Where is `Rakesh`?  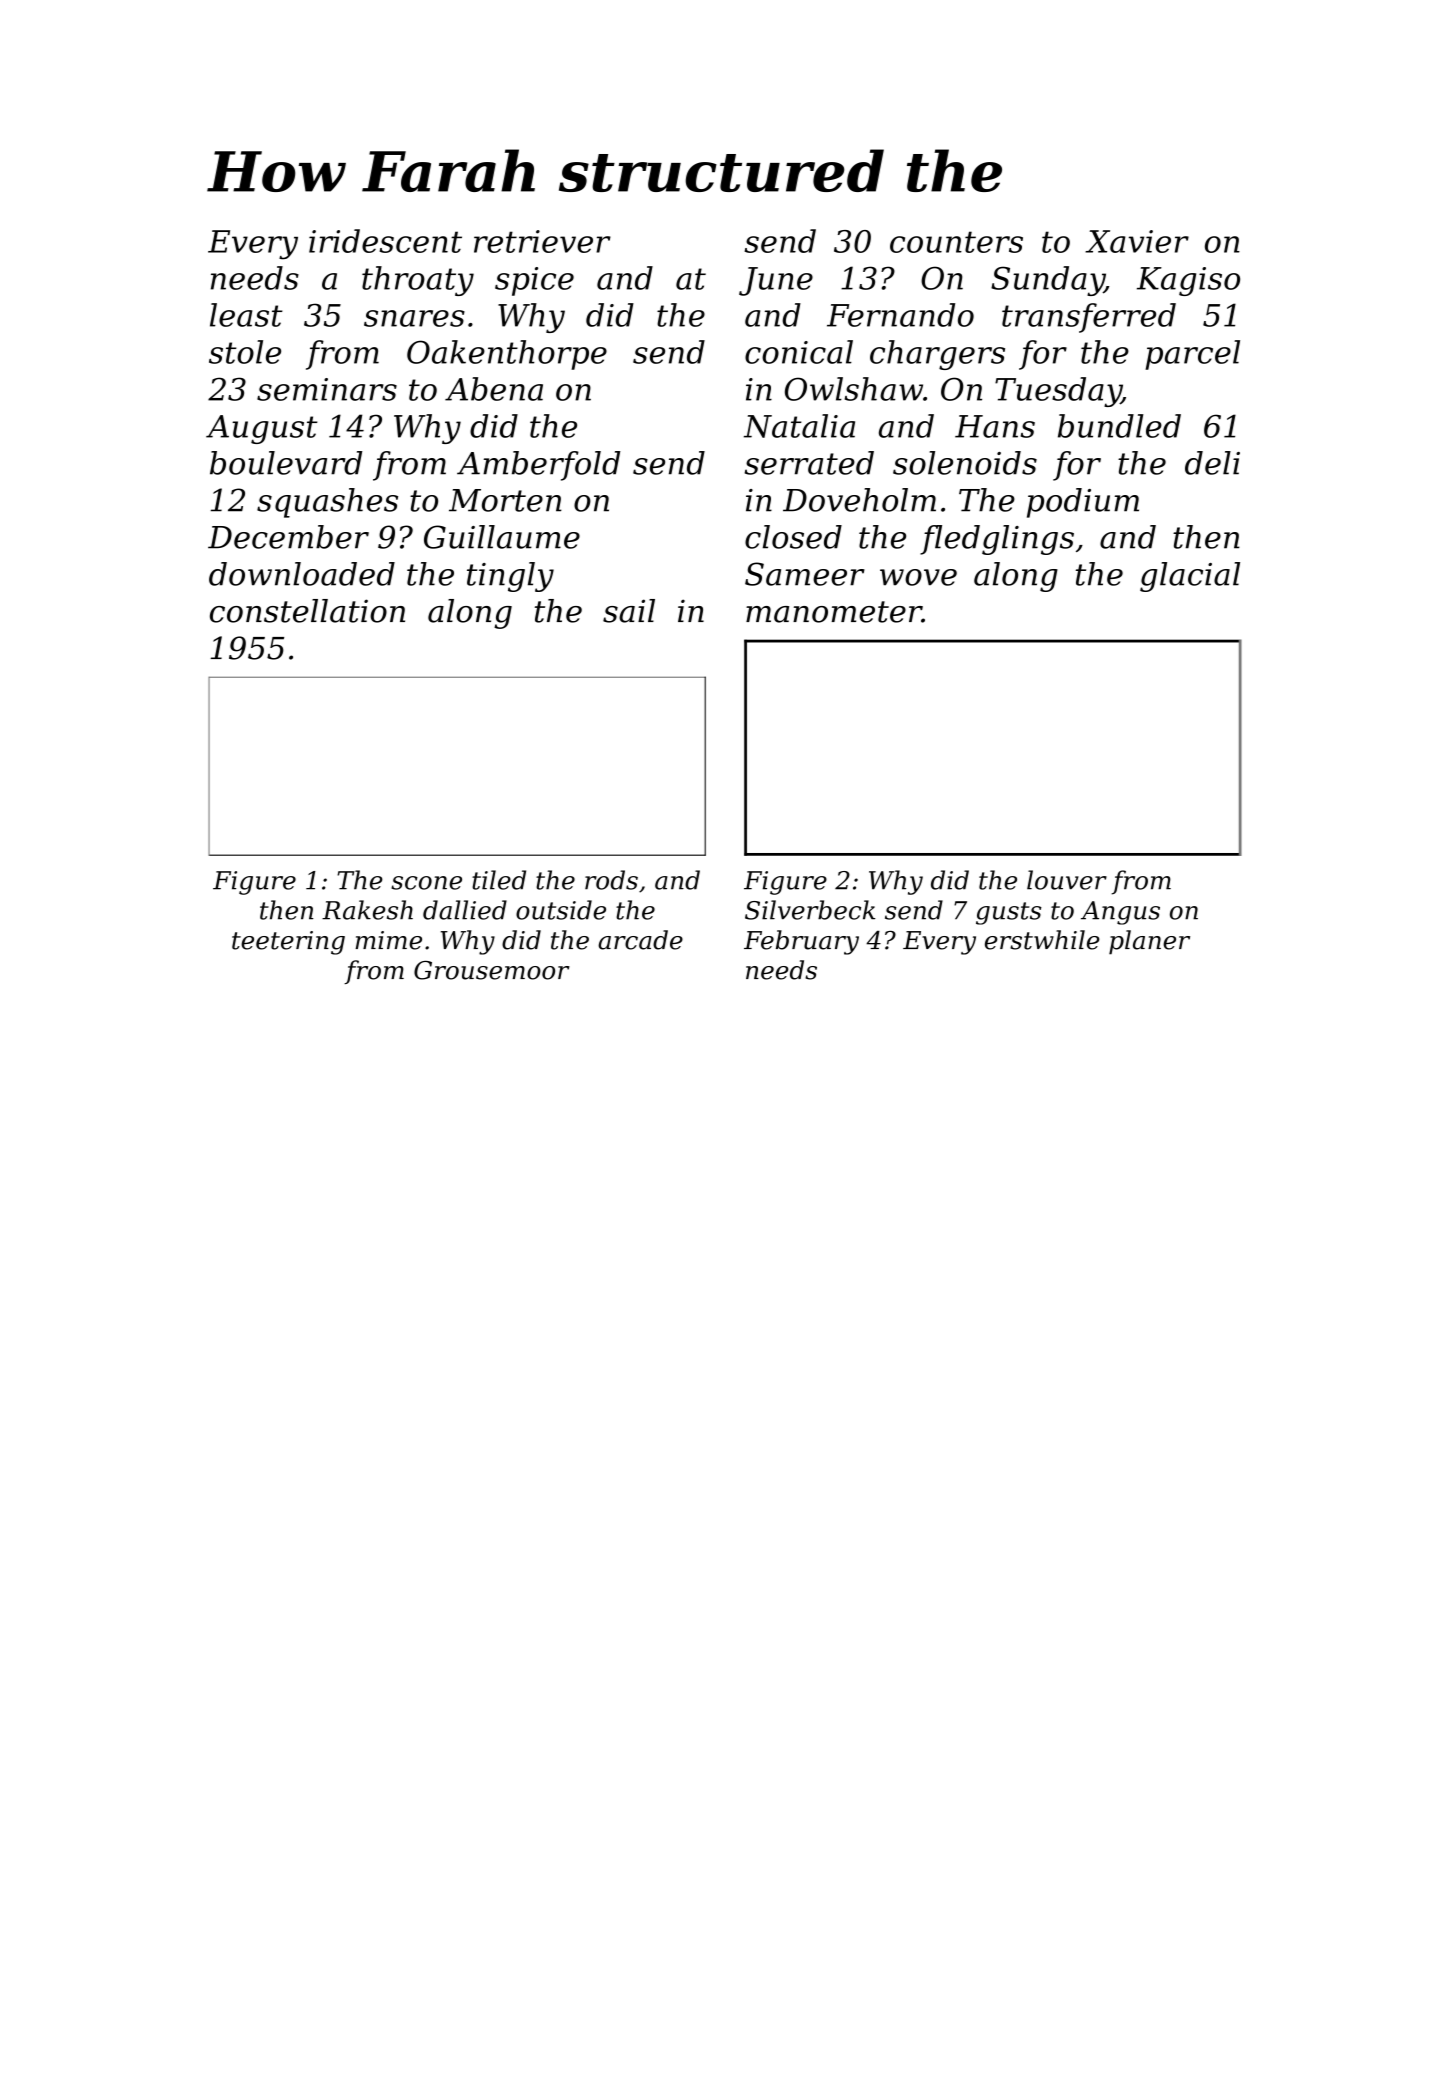
Rakesh is located at coordinates (367, 910).
